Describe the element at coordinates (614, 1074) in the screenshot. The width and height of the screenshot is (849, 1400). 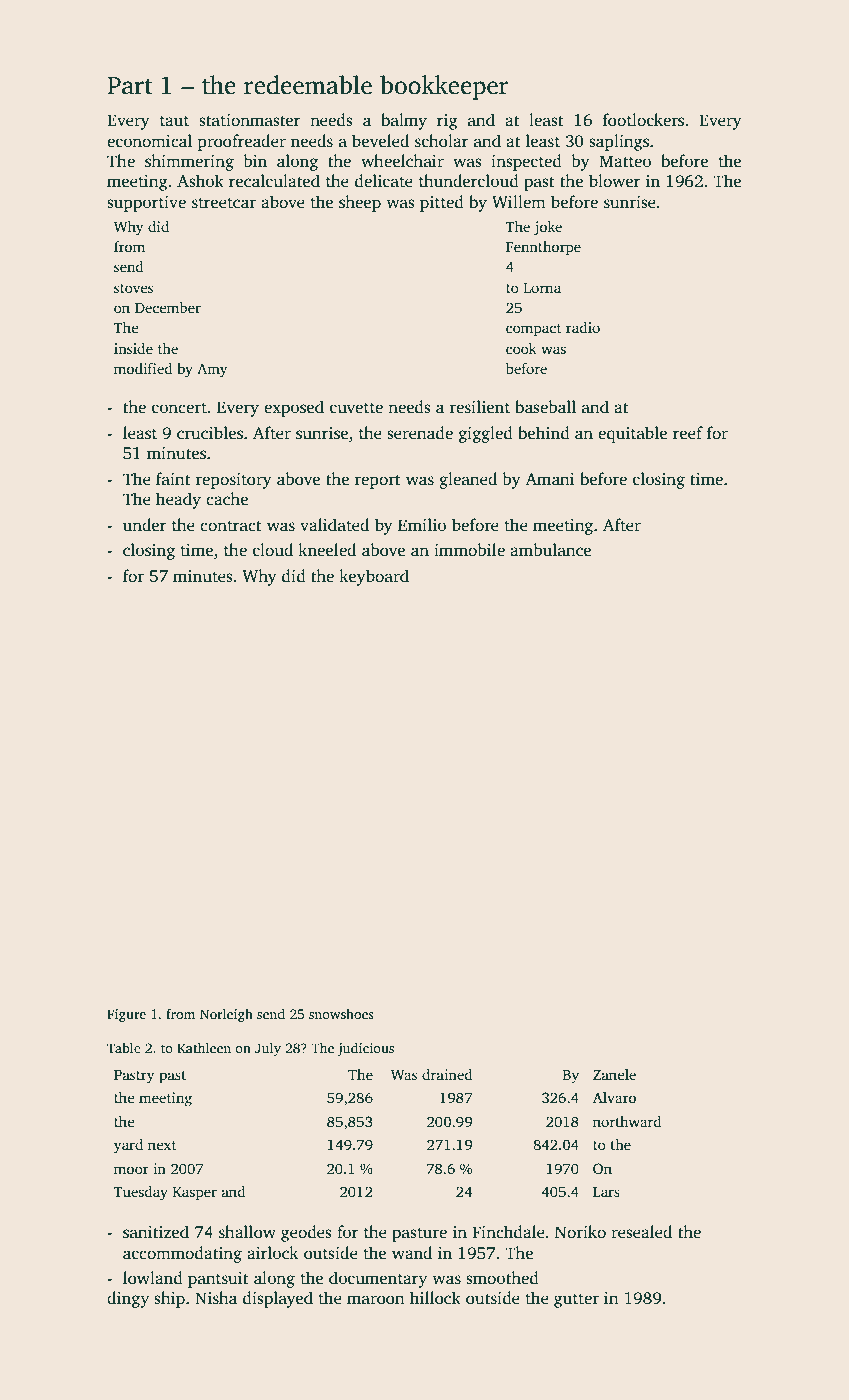
I see `Zanele` at that location.
